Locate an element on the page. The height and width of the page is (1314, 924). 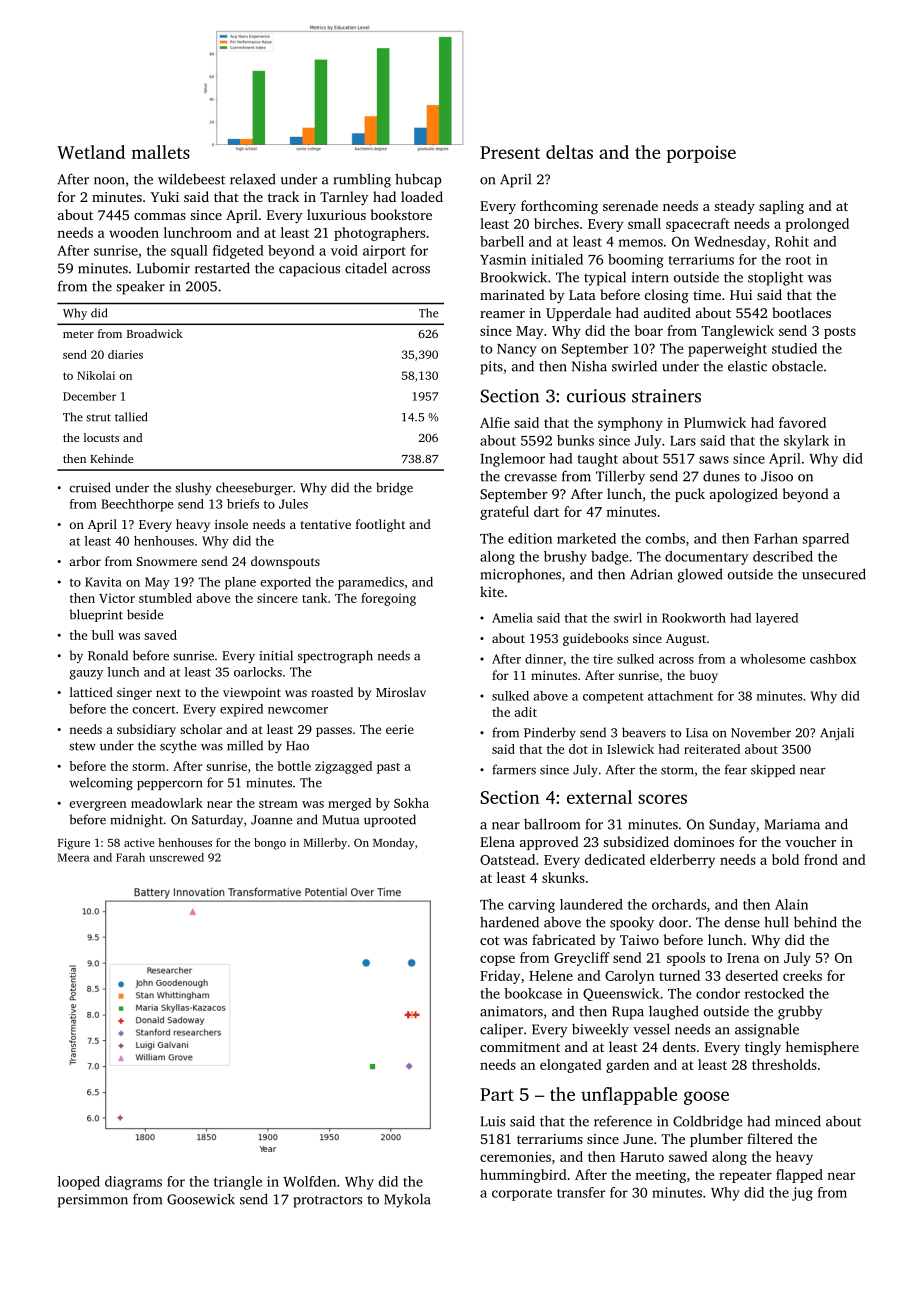
cashbox is located at coordinates (833, 659).
